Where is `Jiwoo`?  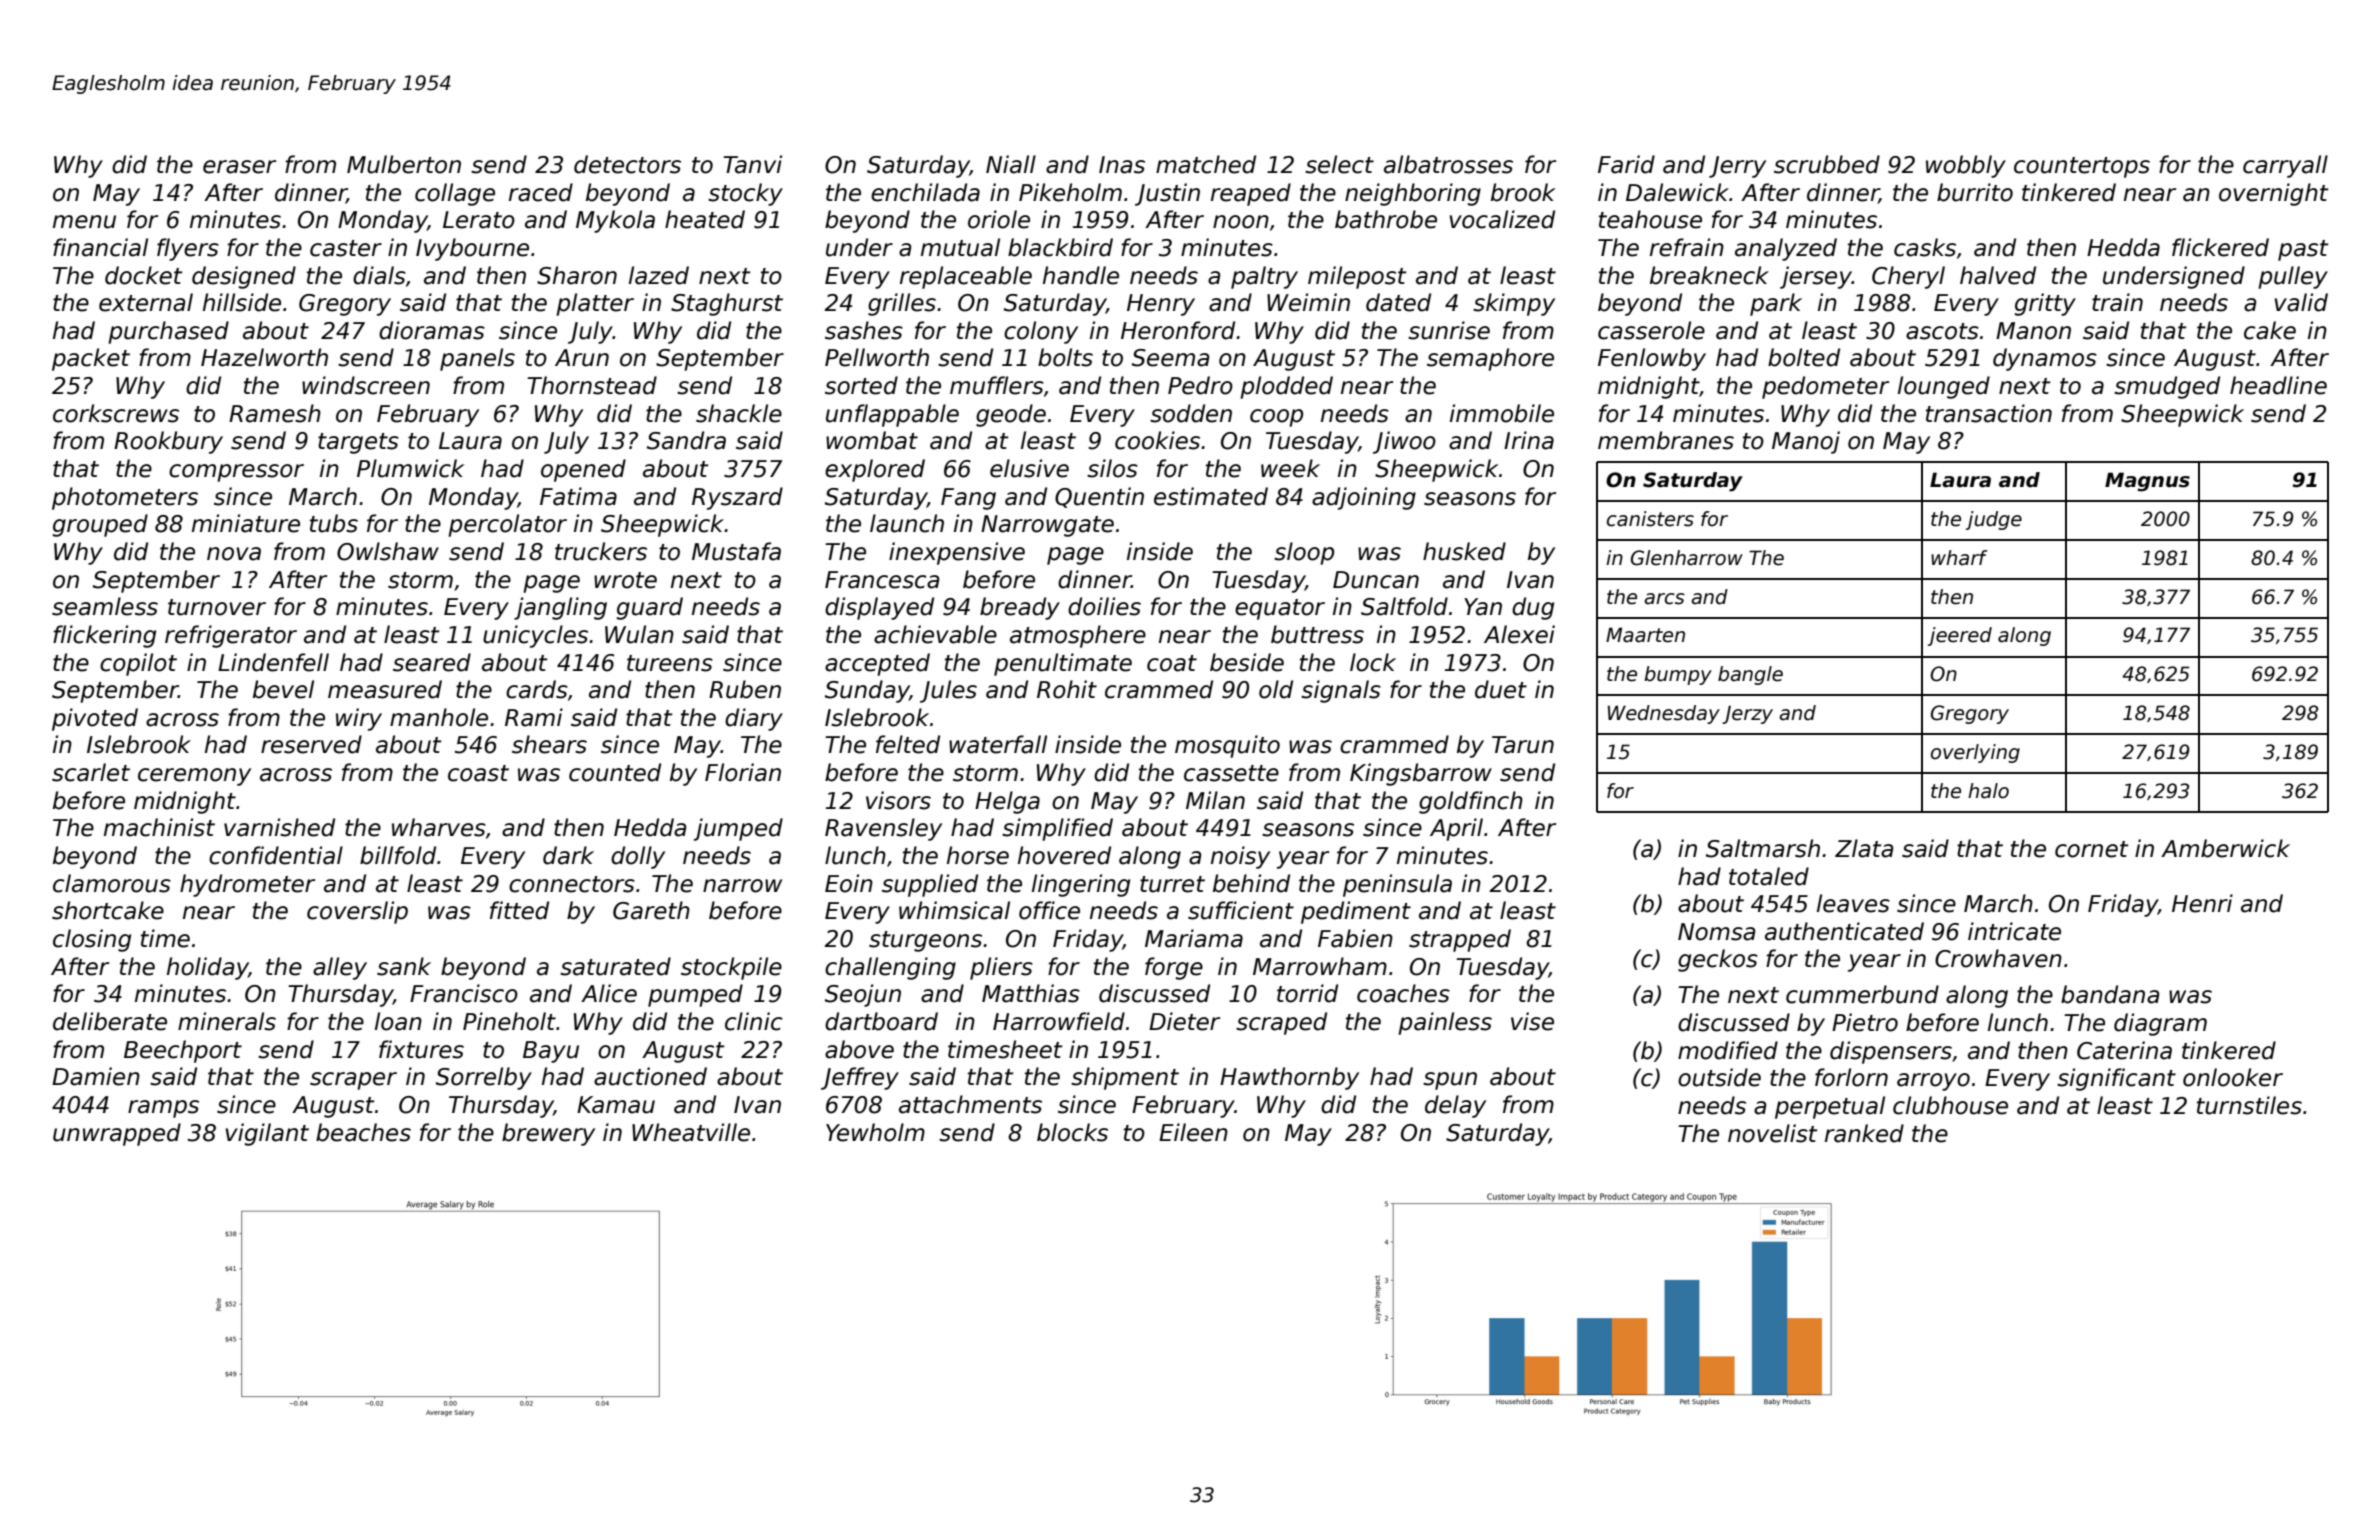 Jiwoo is located at coordinates (1404, 442).
